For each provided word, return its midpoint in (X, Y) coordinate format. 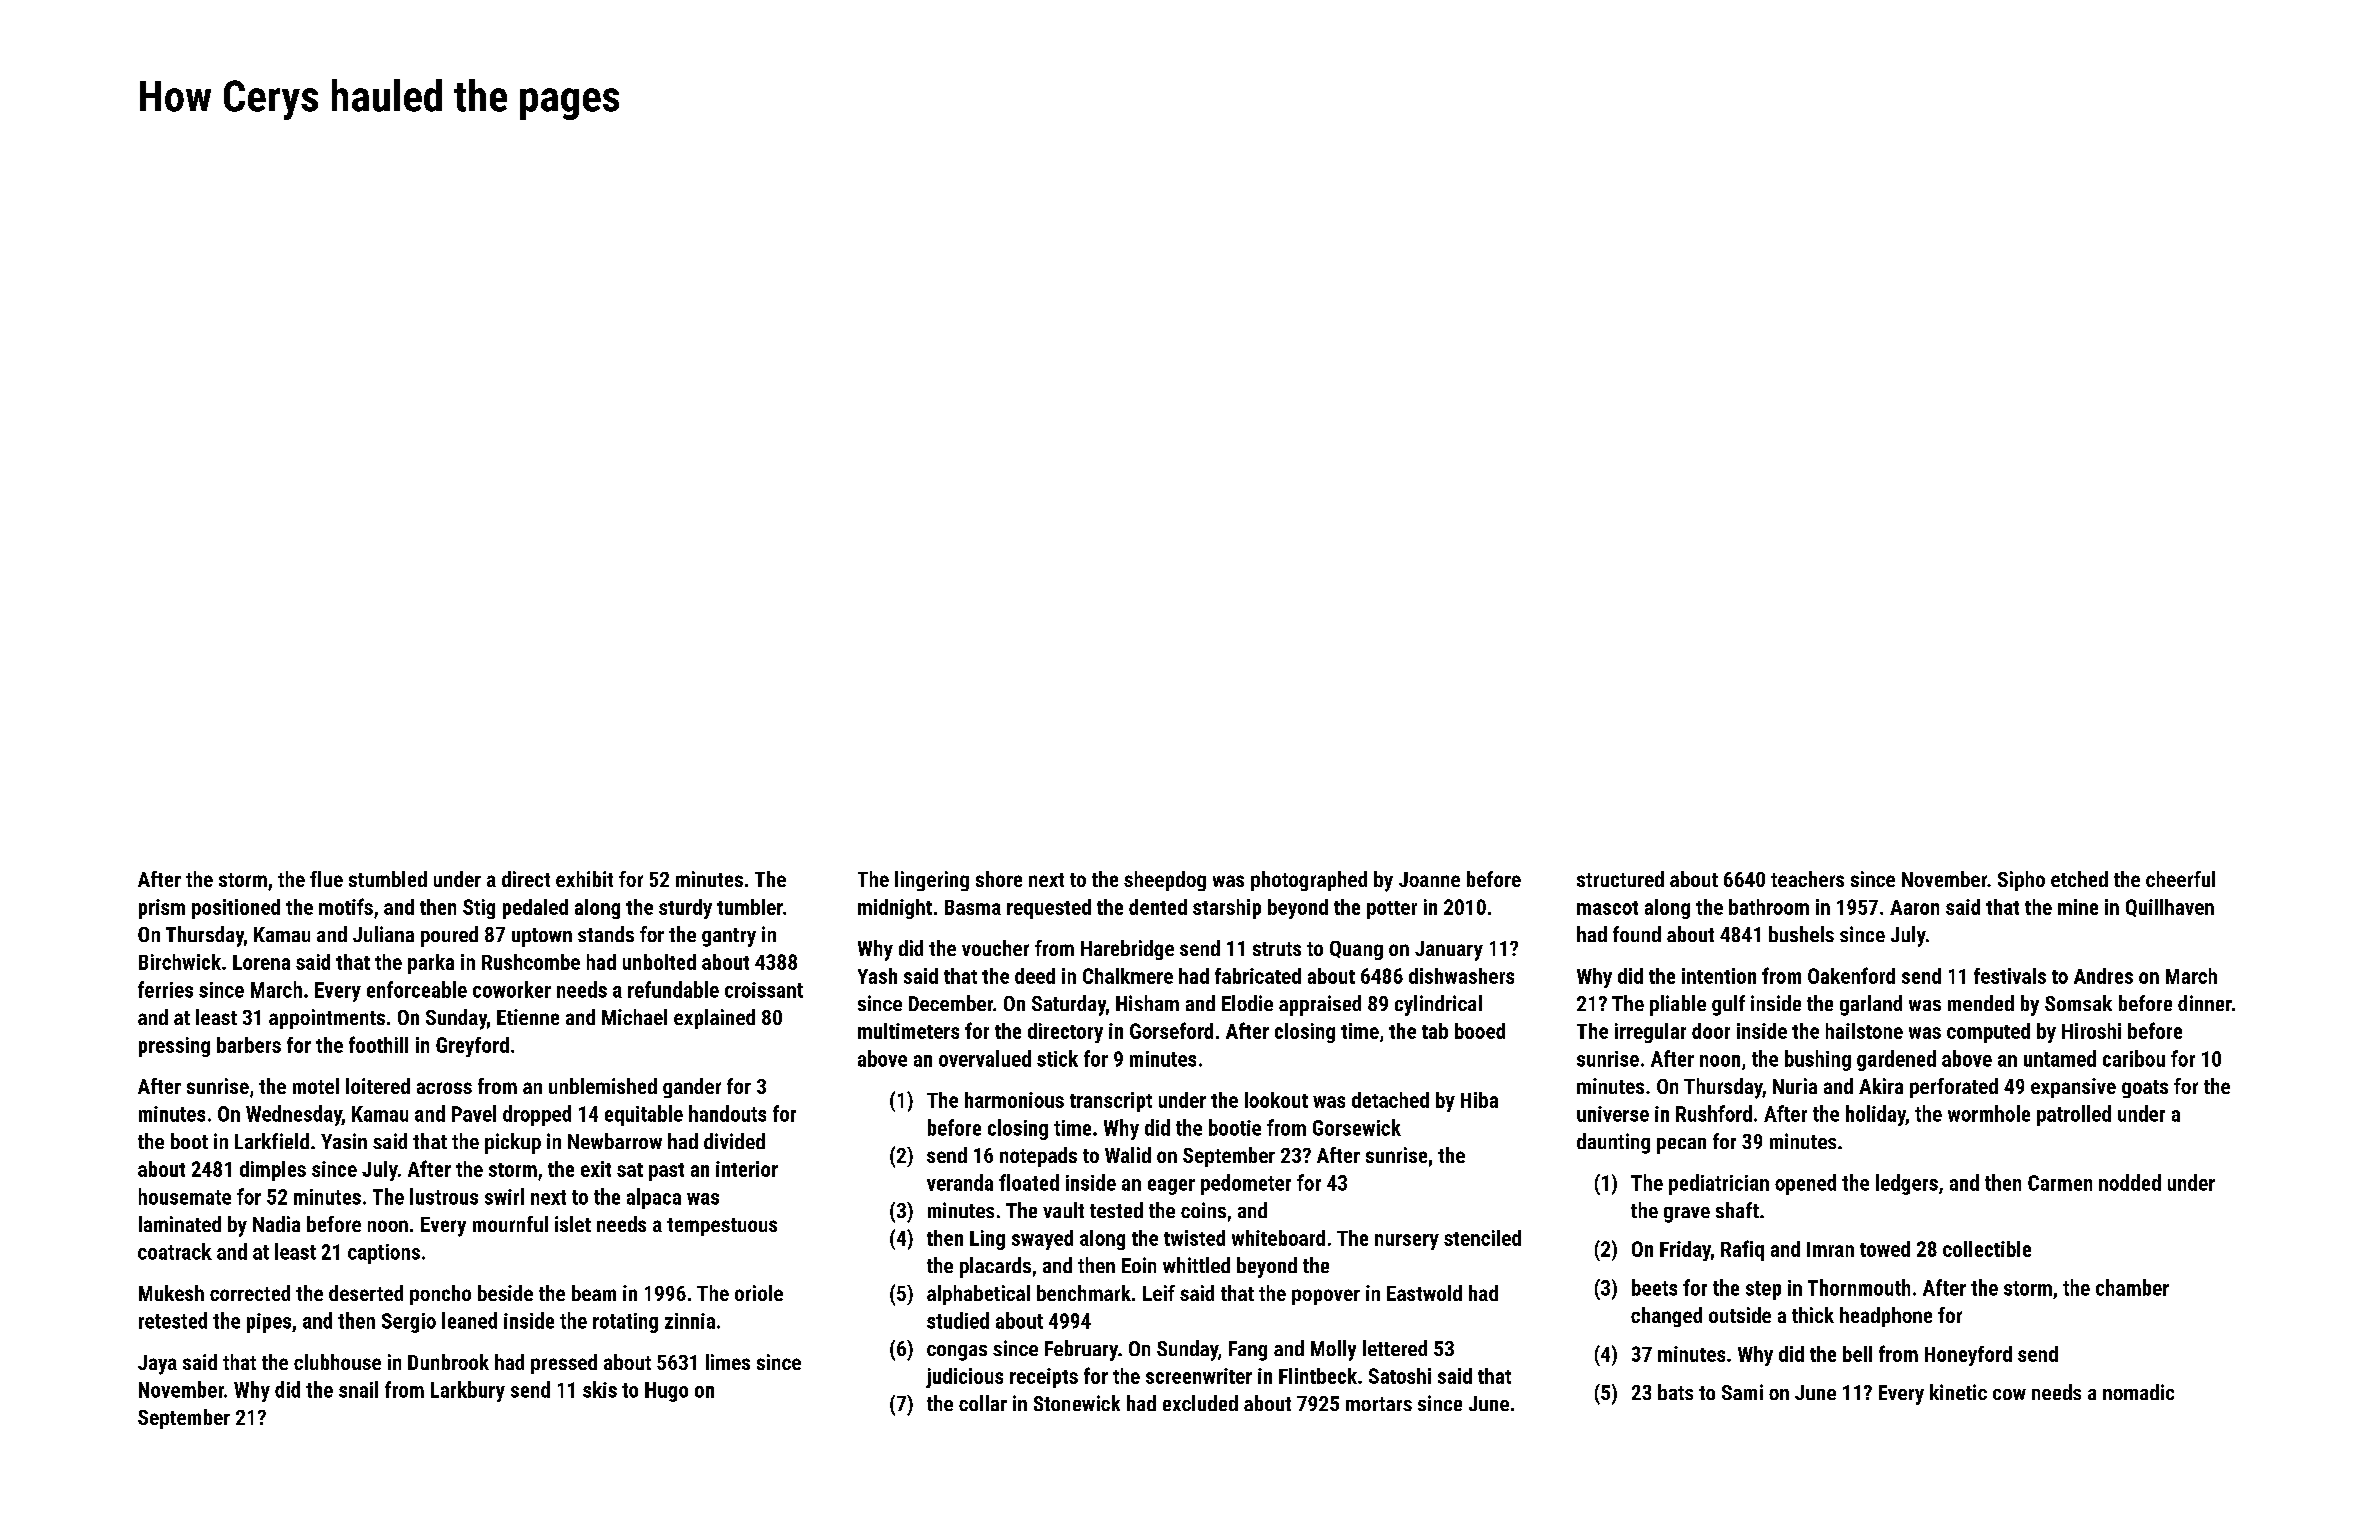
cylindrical (1438, 1005)
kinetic (1958, 1392)
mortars (1379, 1404)
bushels (1801, 934)
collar (983, 1403)
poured (449, 936)
